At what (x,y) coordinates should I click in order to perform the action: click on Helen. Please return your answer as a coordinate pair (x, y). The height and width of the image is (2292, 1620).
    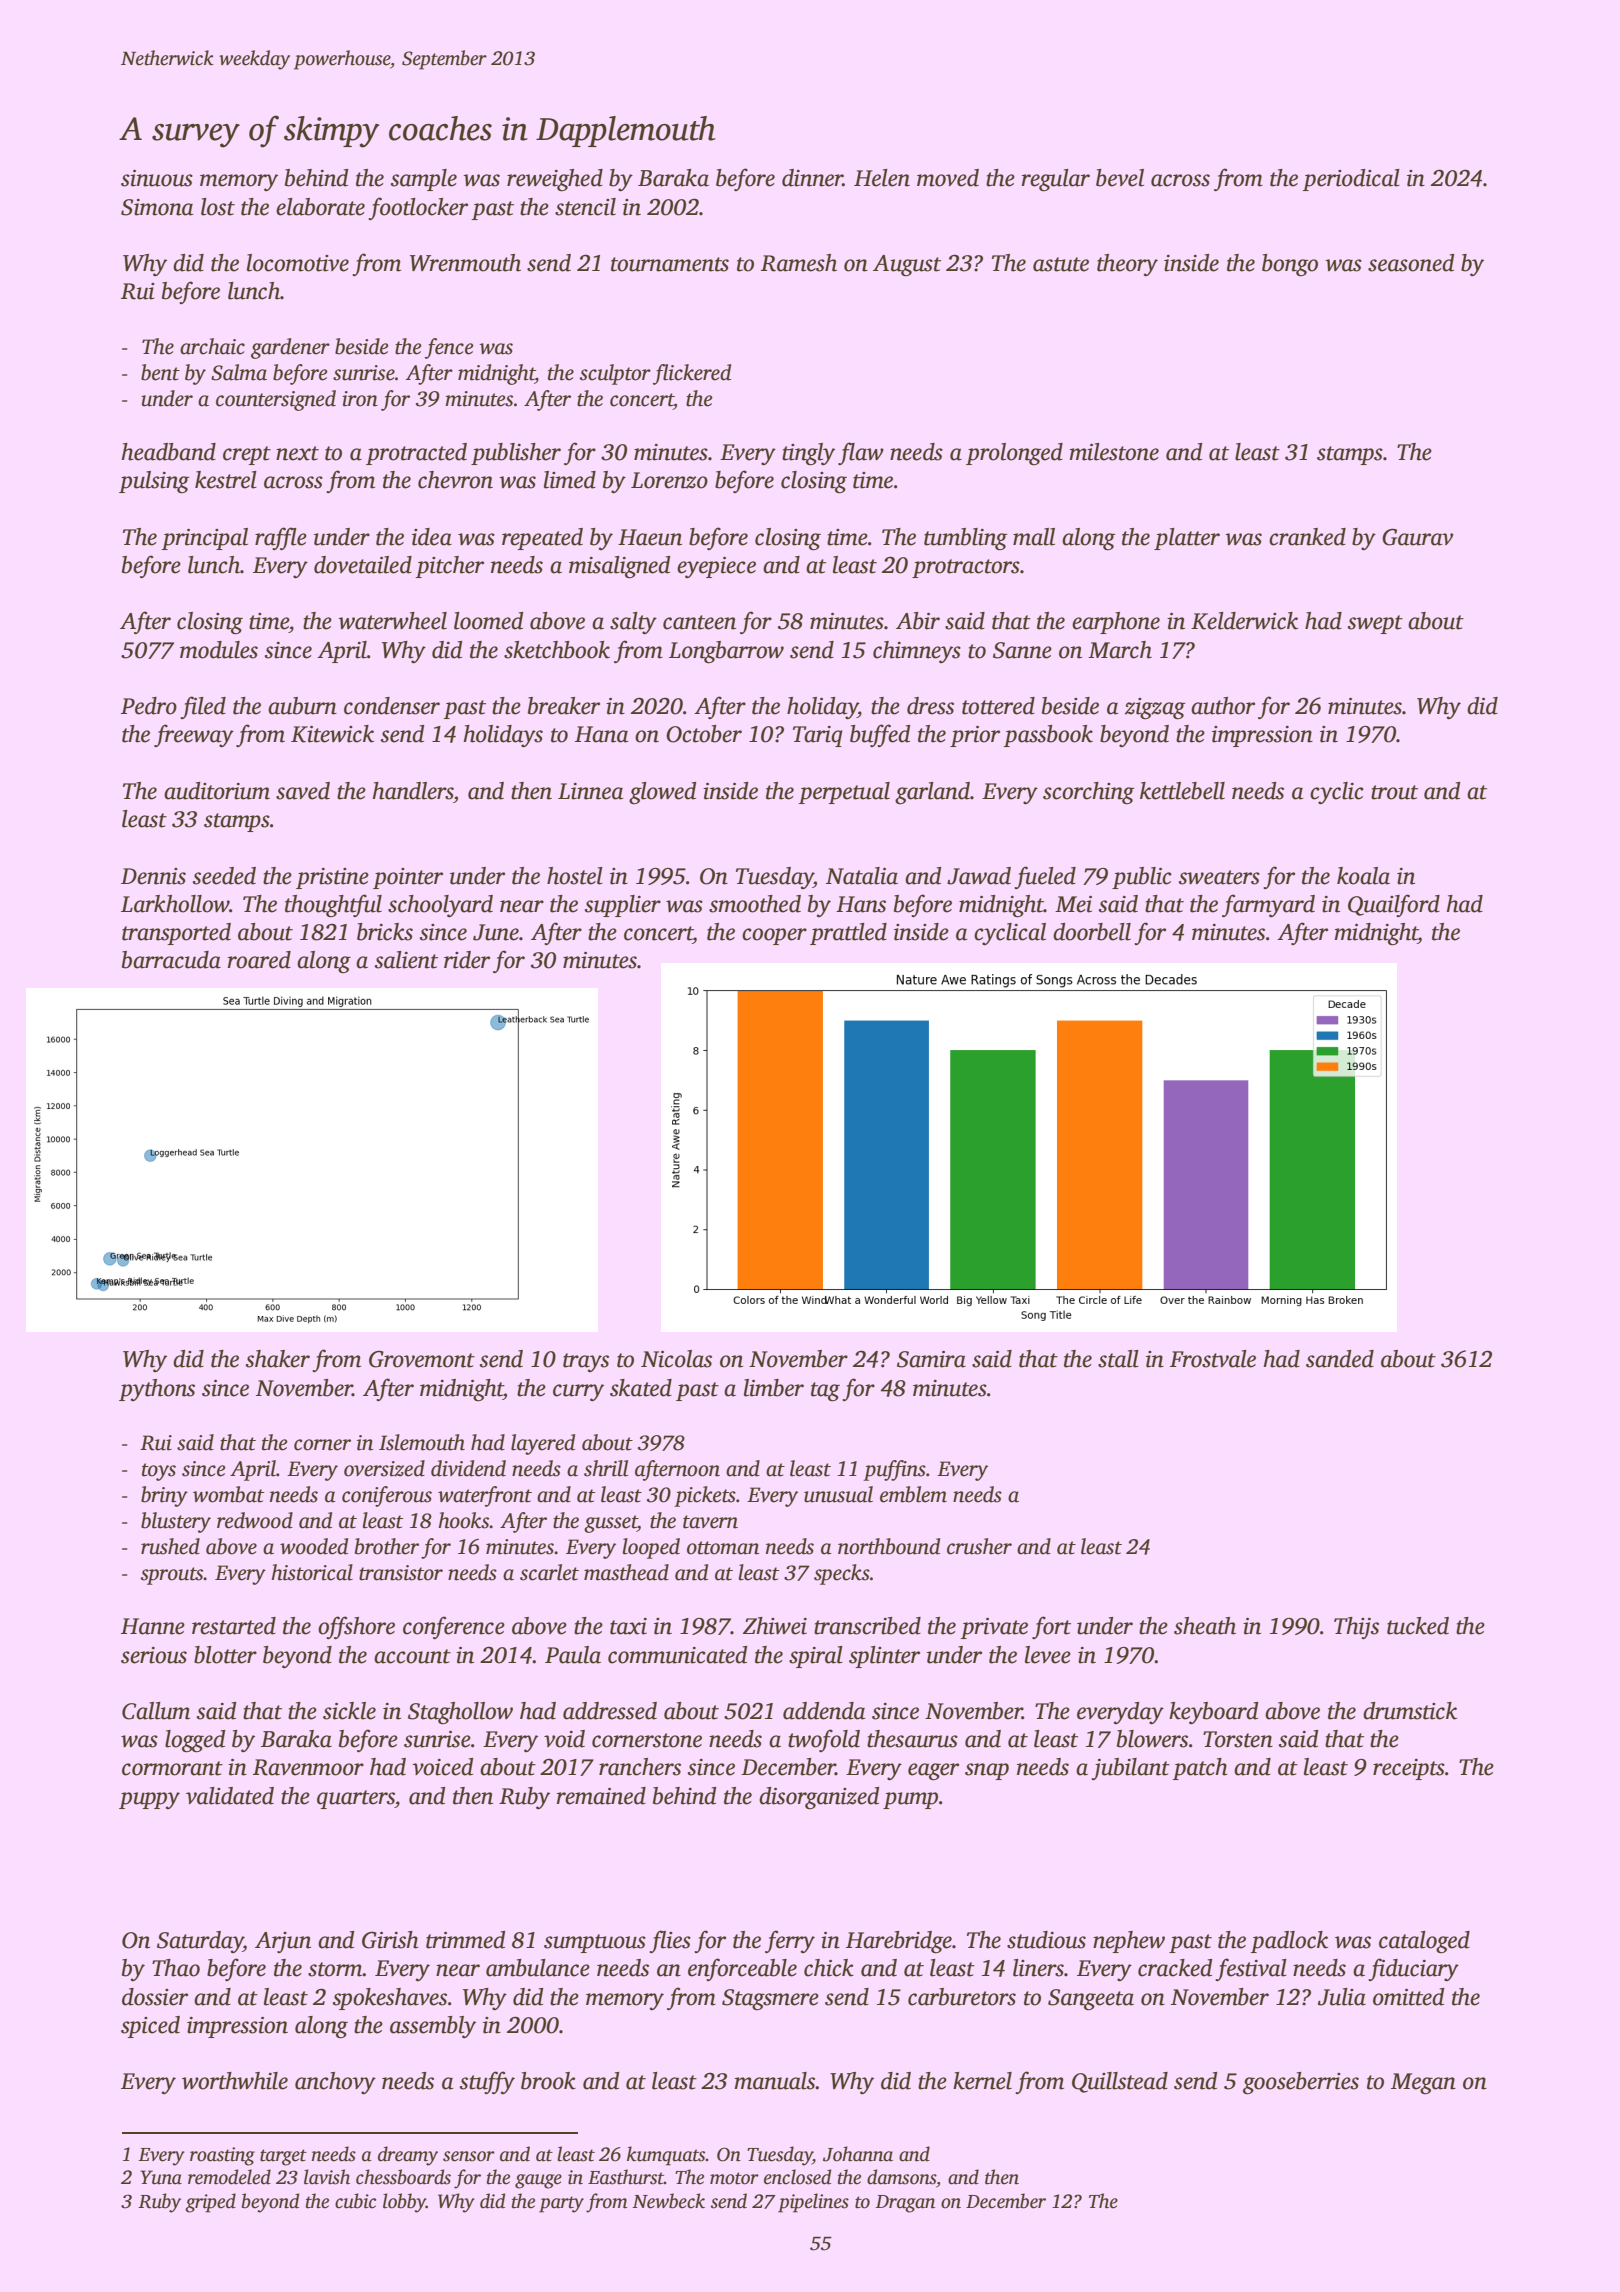
    Looking at the image, I should click on (882, 178).
